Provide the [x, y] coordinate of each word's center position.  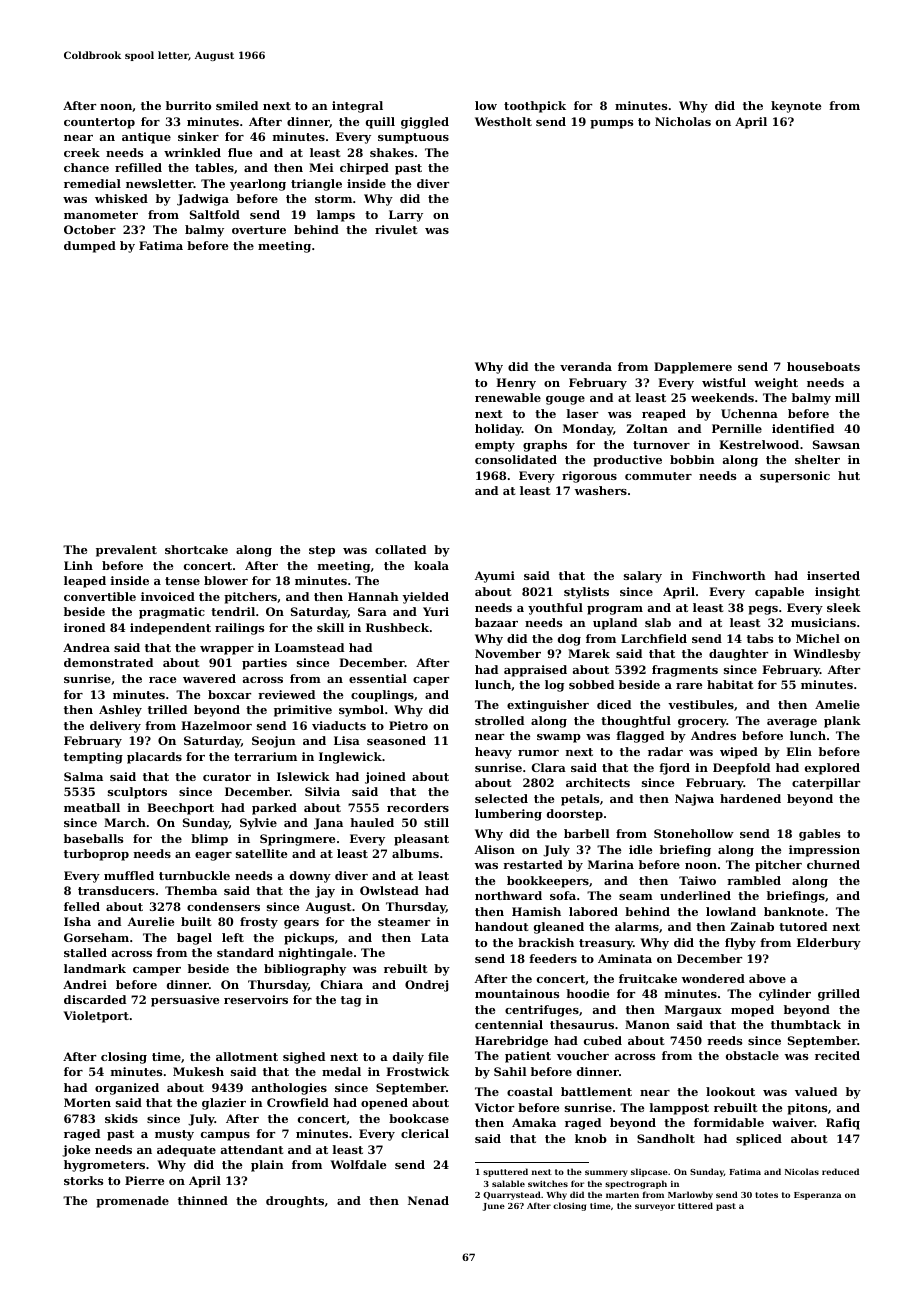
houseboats [823, 366]
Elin [799, 751]
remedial [92, 183]
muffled [129, 875]
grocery [702, 723]
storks [83, 1180]
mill [847, 397]
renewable [508, 397]
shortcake [196, 549]
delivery [115, 727]
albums [415, 853]
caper [431, 681]
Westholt [503, 121]
